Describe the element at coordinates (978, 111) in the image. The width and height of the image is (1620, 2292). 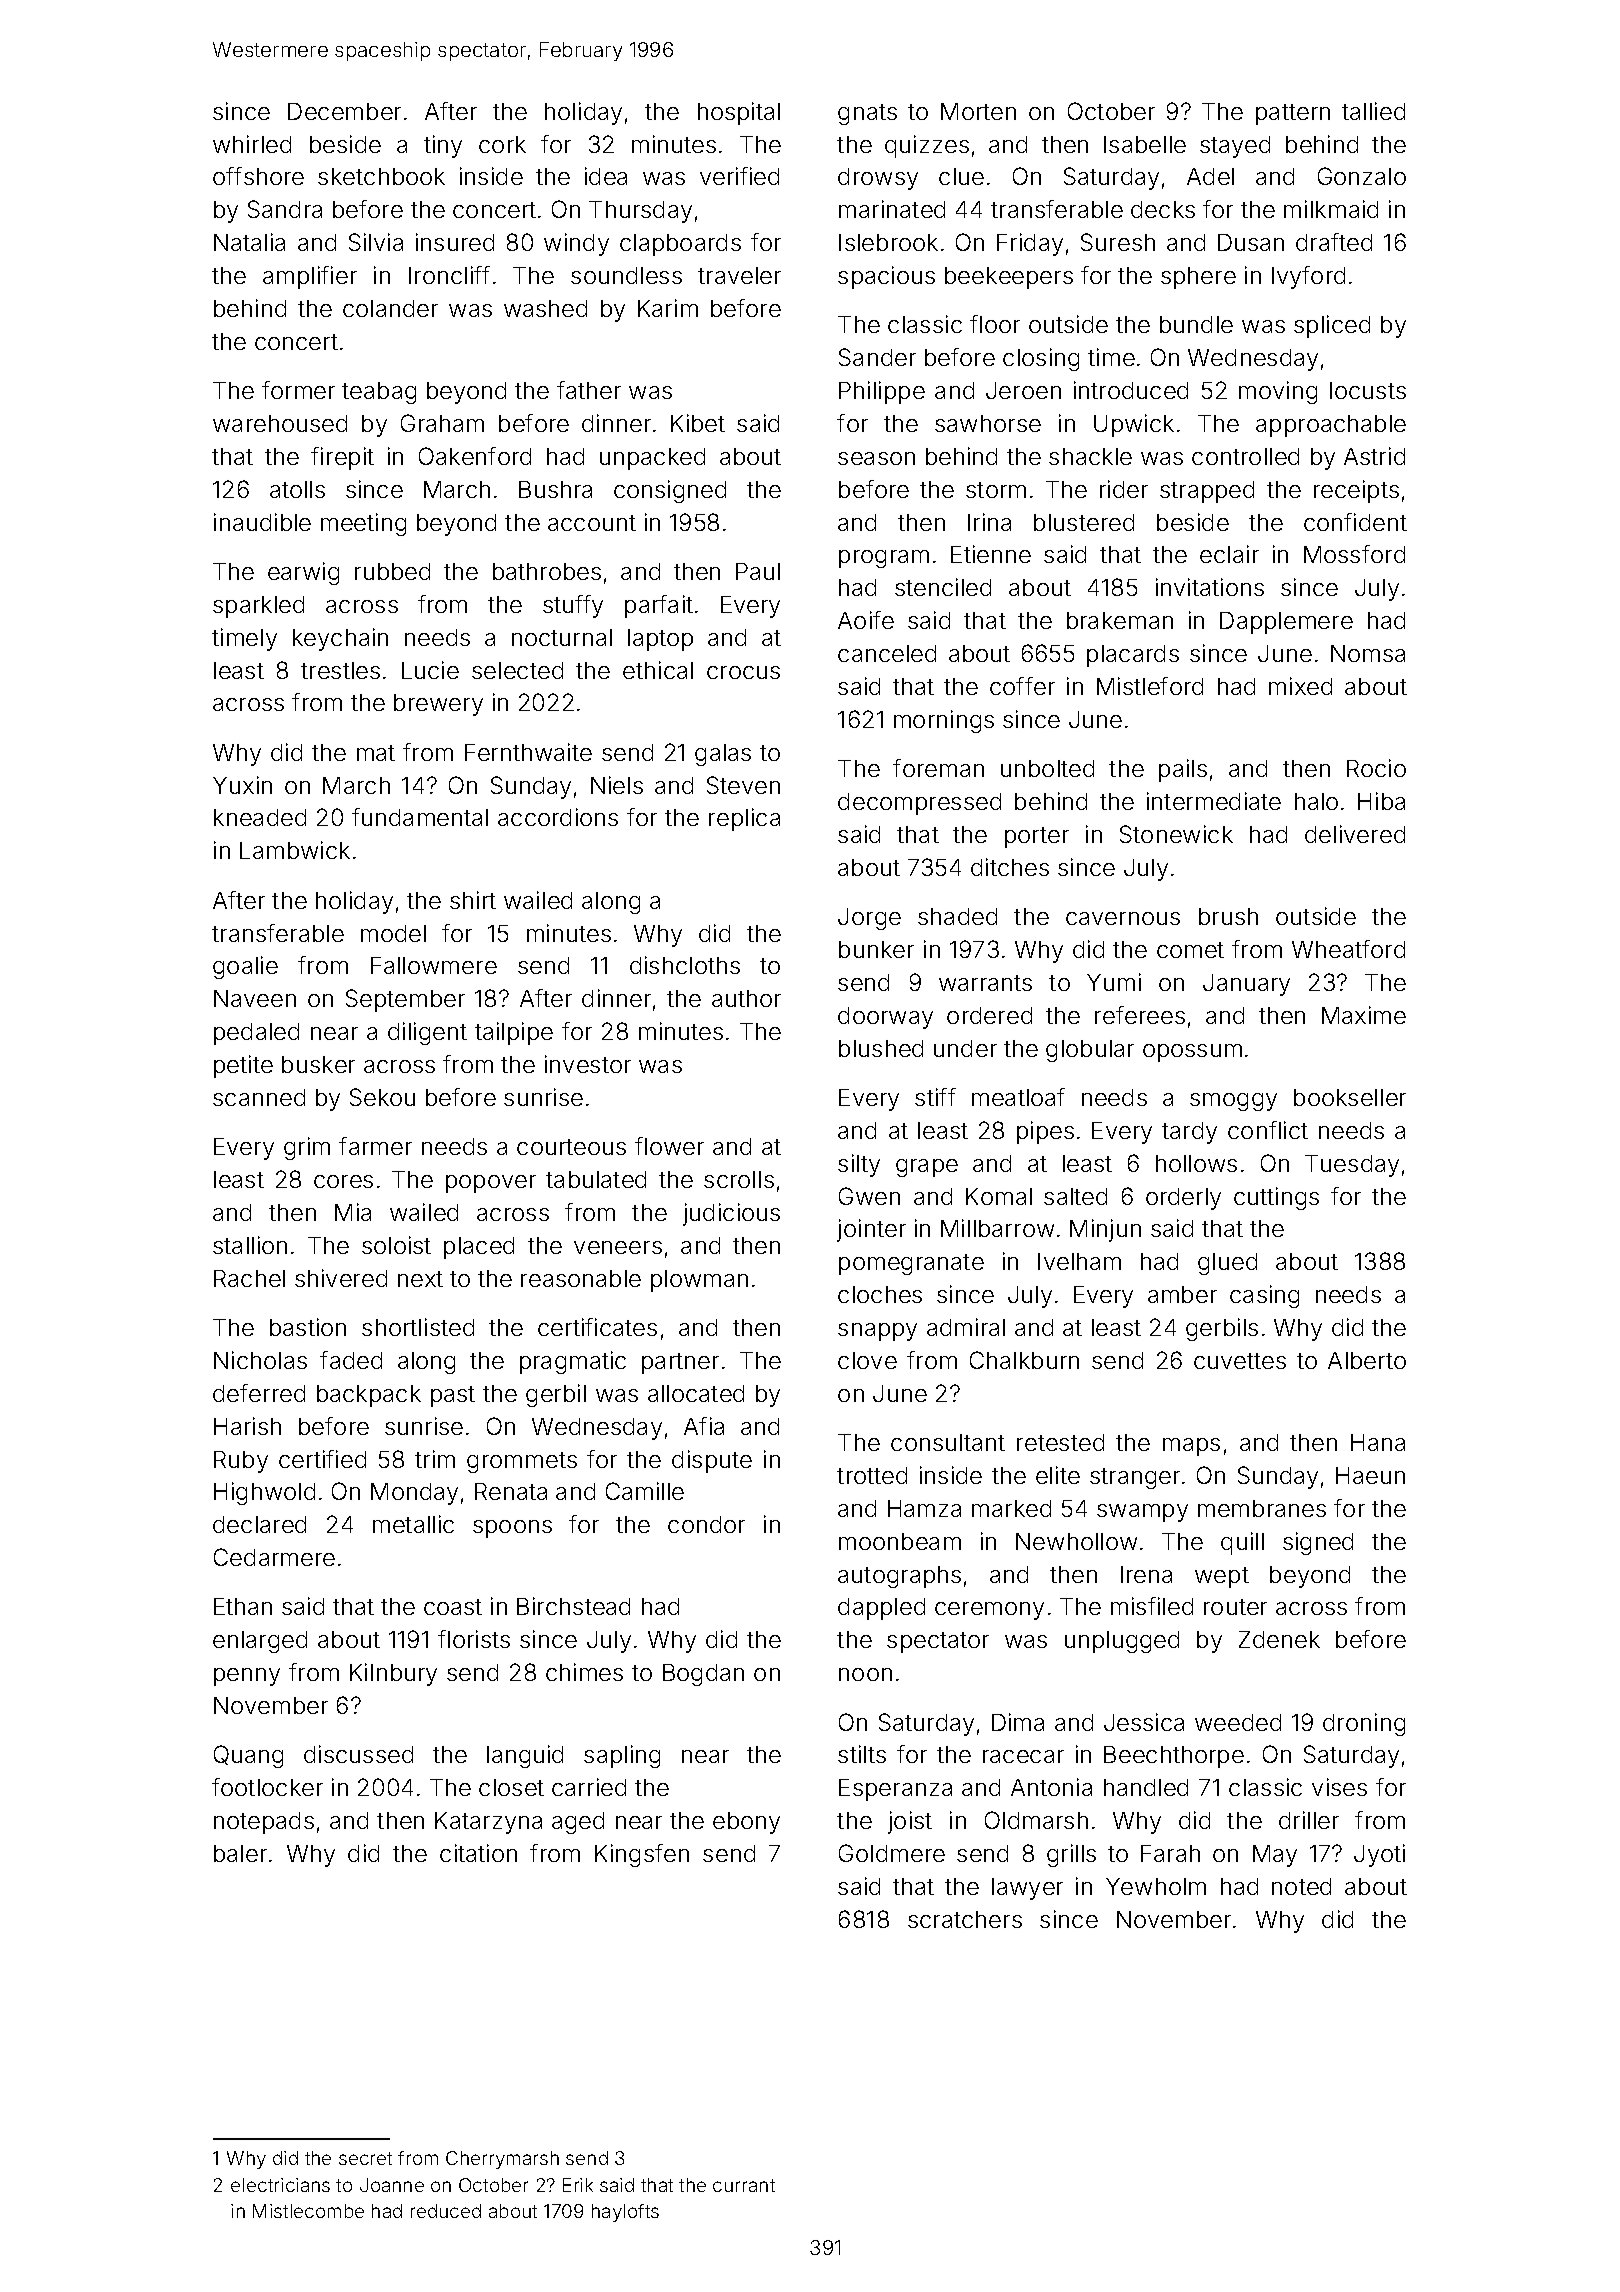
I see `Morten` at that location.
